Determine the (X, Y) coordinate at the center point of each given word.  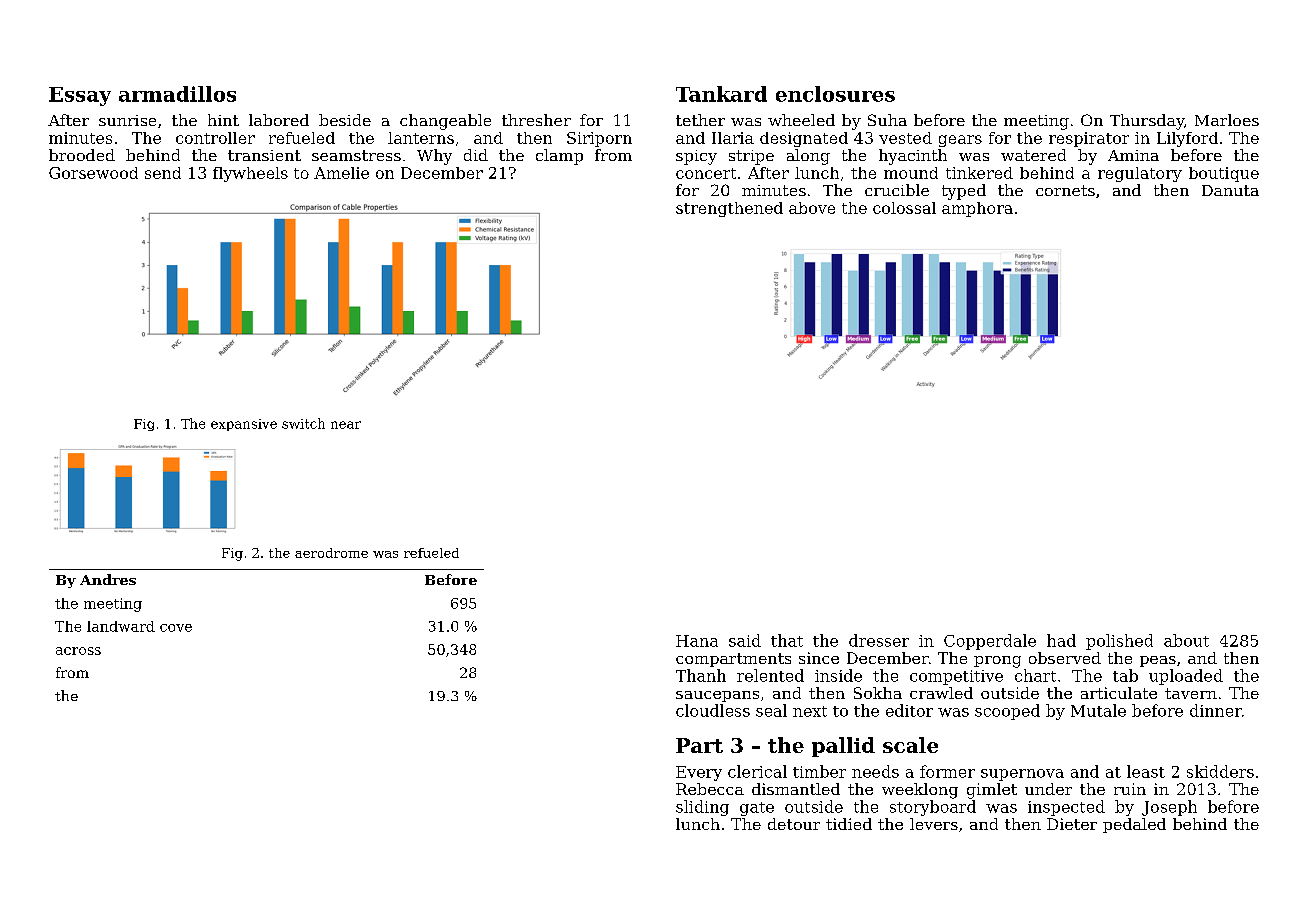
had (1061, 640)
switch (303, 423)
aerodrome (331, 553)
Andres (108, 579)
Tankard (721, 94)
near (346, 425)
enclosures (835, 94)
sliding (702, 808)
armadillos (177, 94)
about (1186, 640)
